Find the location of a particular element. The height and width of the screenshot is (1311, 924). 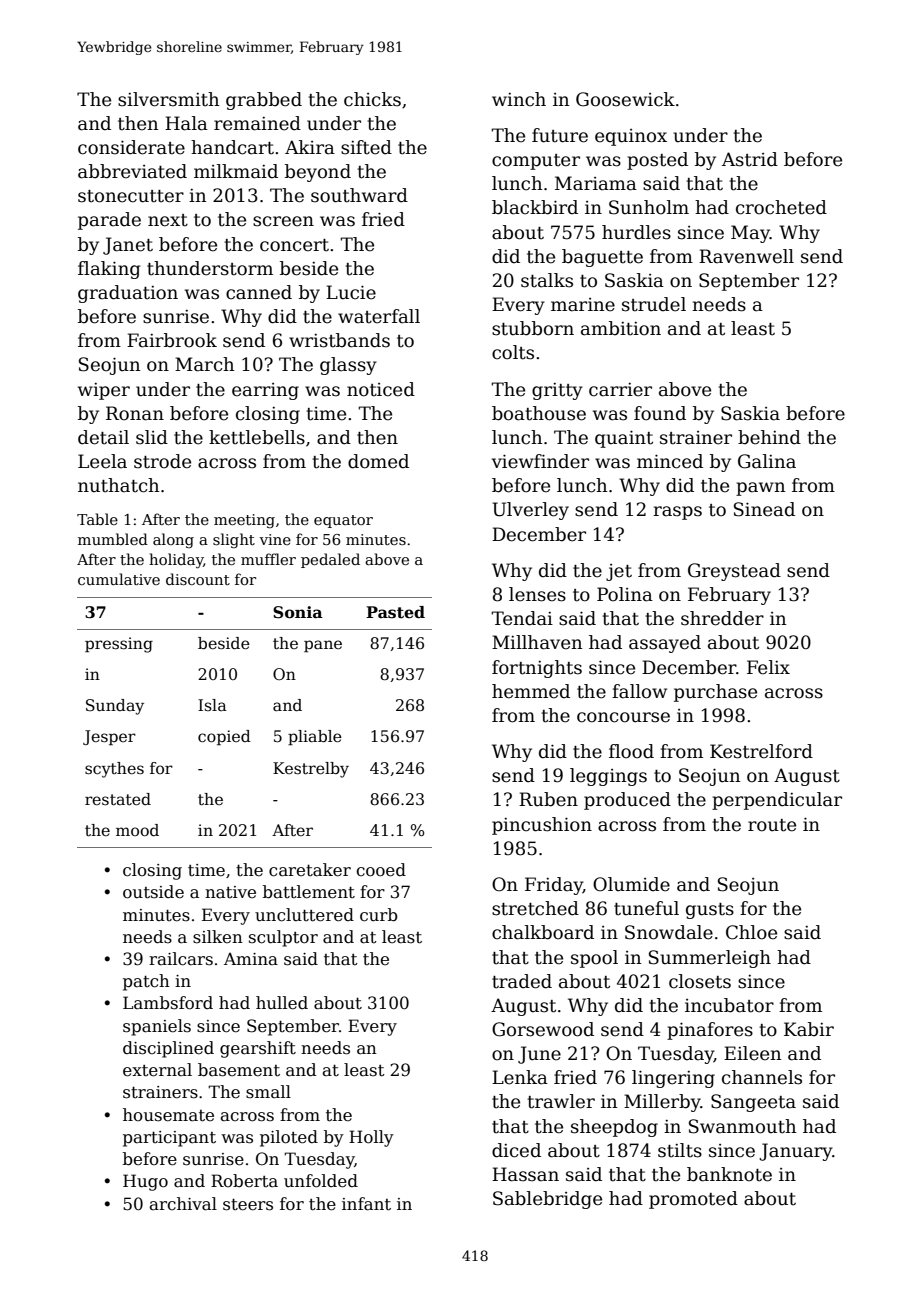

Chloe is located at coordinates (751, 932).
